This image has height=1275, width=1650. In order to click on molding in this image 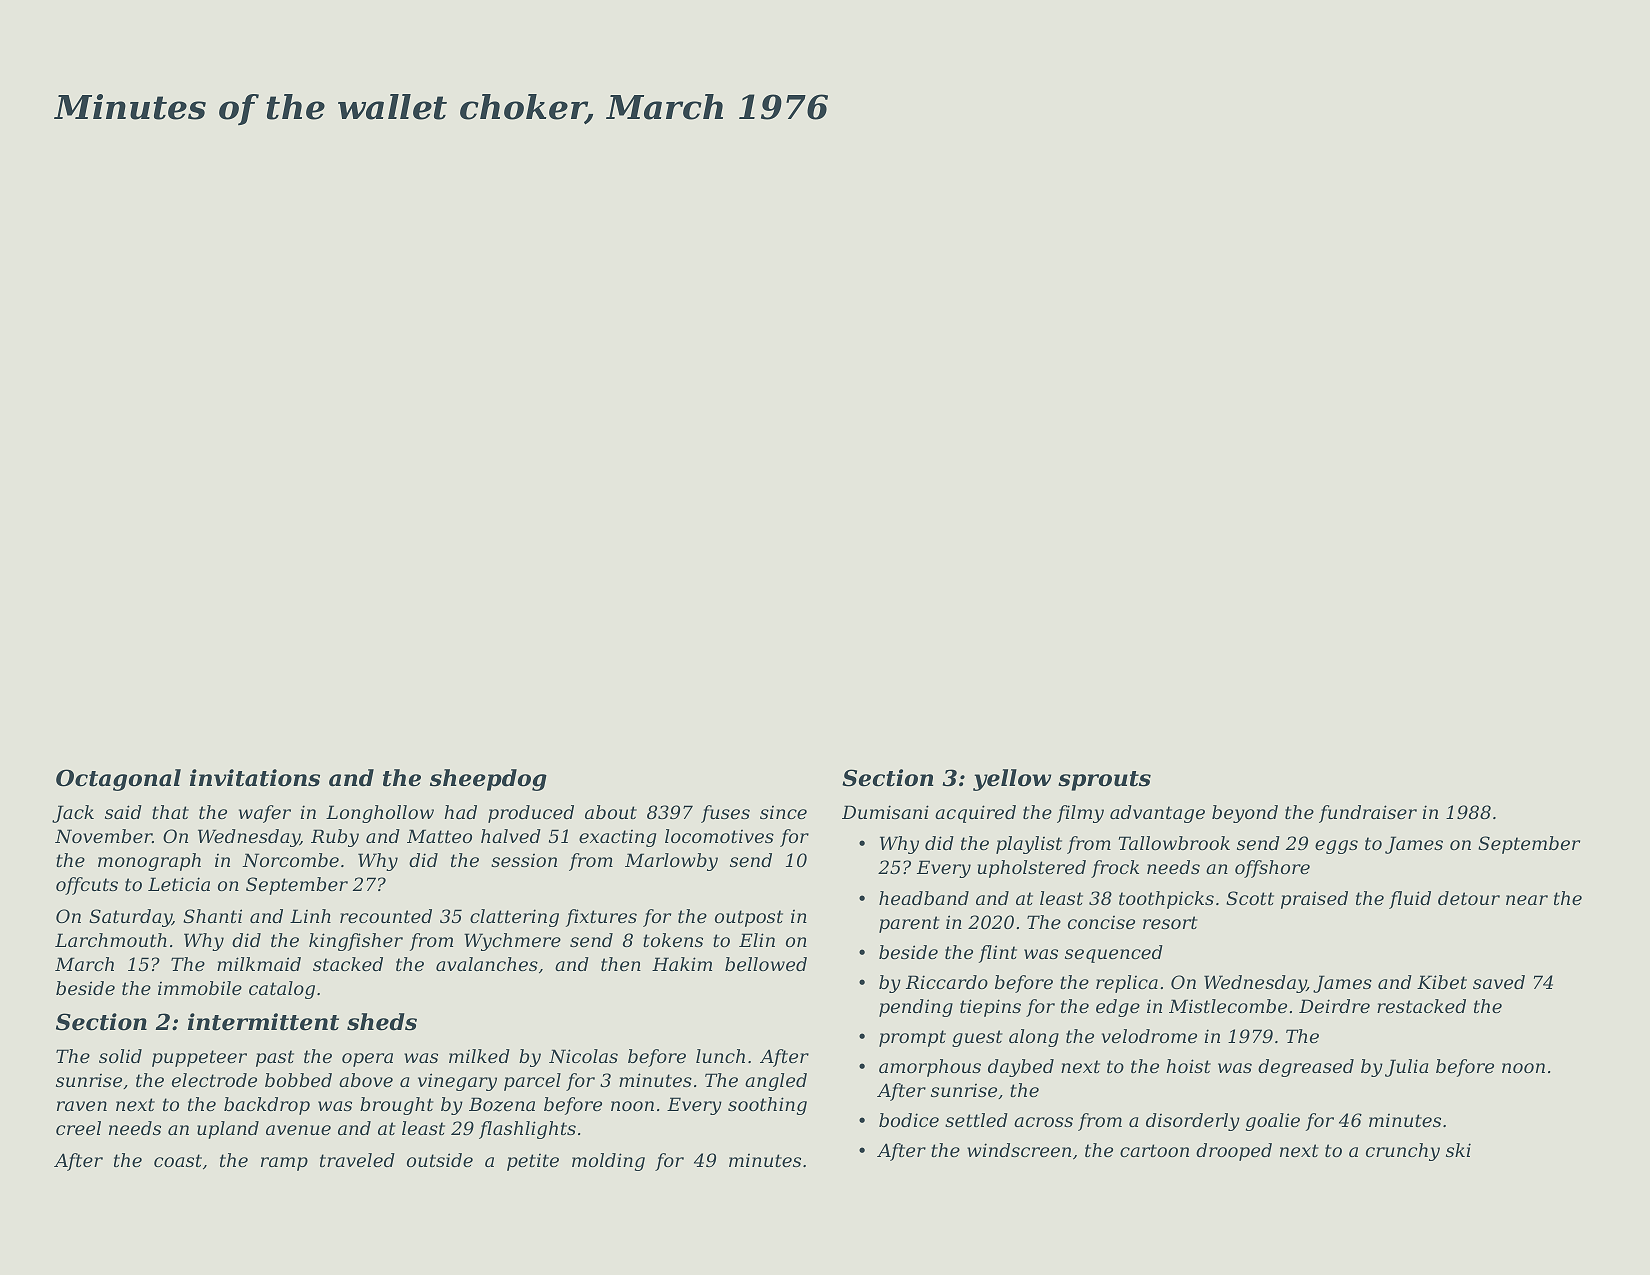, I will do `click(608, 1162)`.
